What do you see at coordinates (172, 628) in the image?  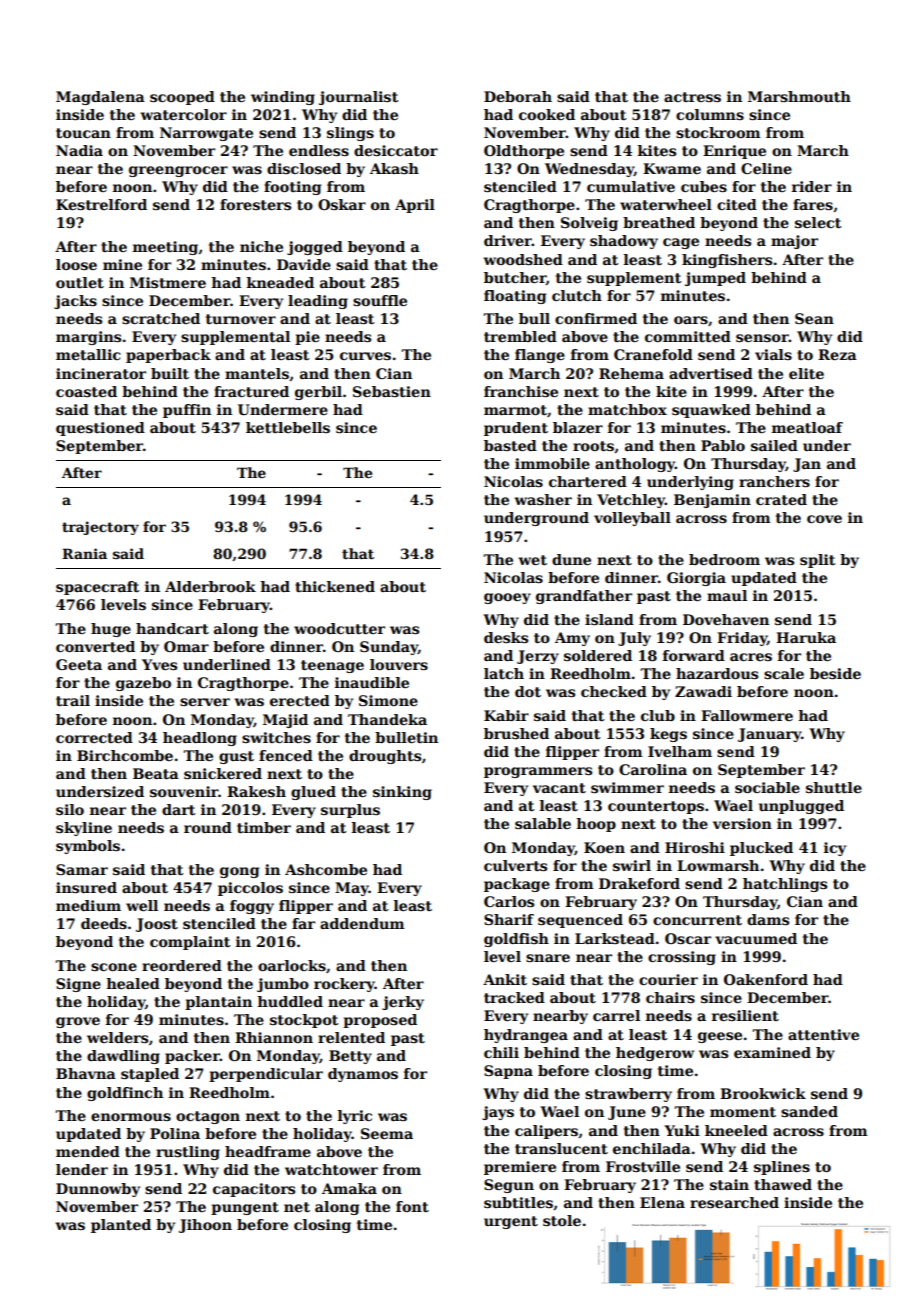 I see `handcart` at bounding box center [172, 628].
